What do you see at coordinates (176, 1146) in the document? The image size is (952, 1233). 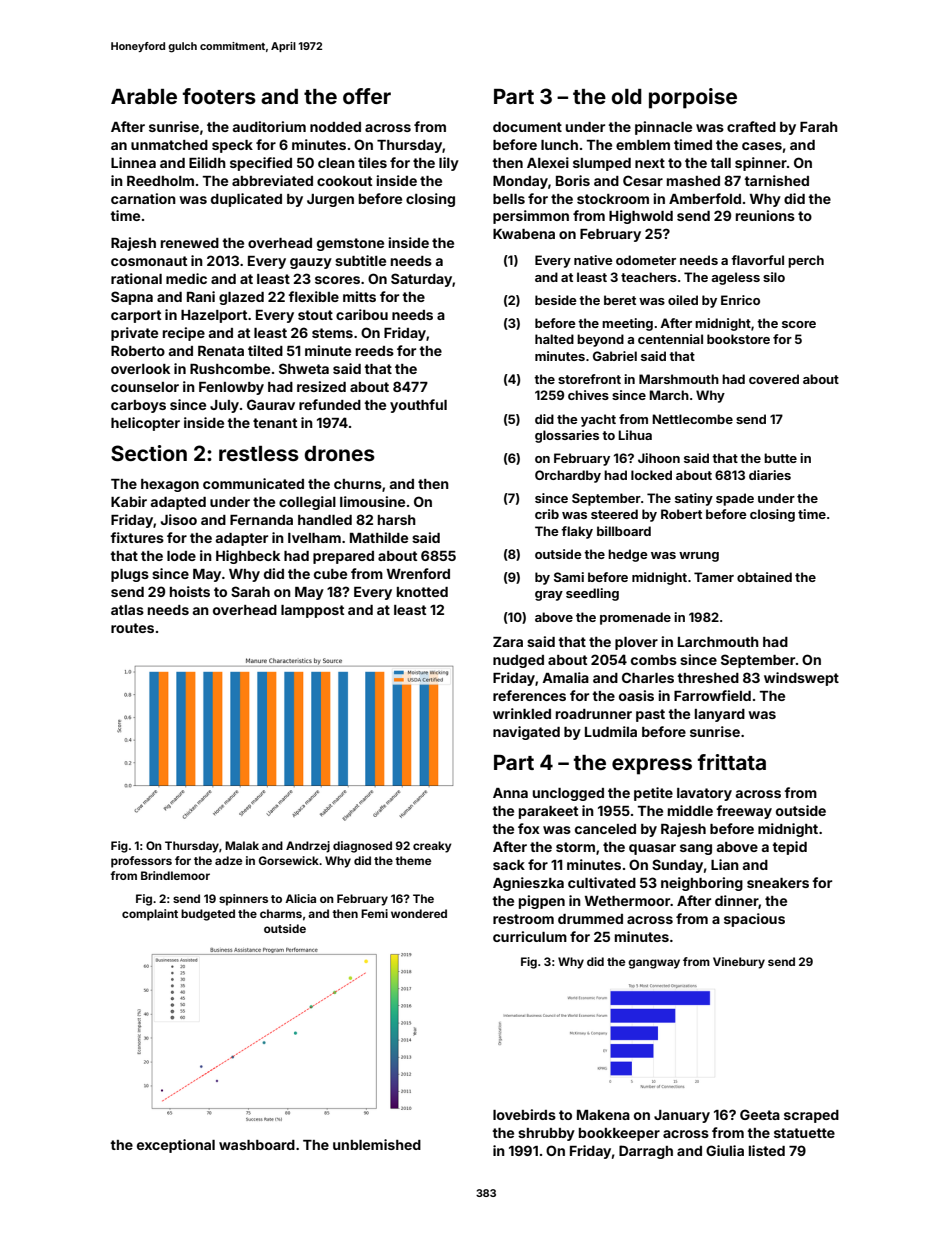 I see `exceptional` at bounding box center [176, 1146].
